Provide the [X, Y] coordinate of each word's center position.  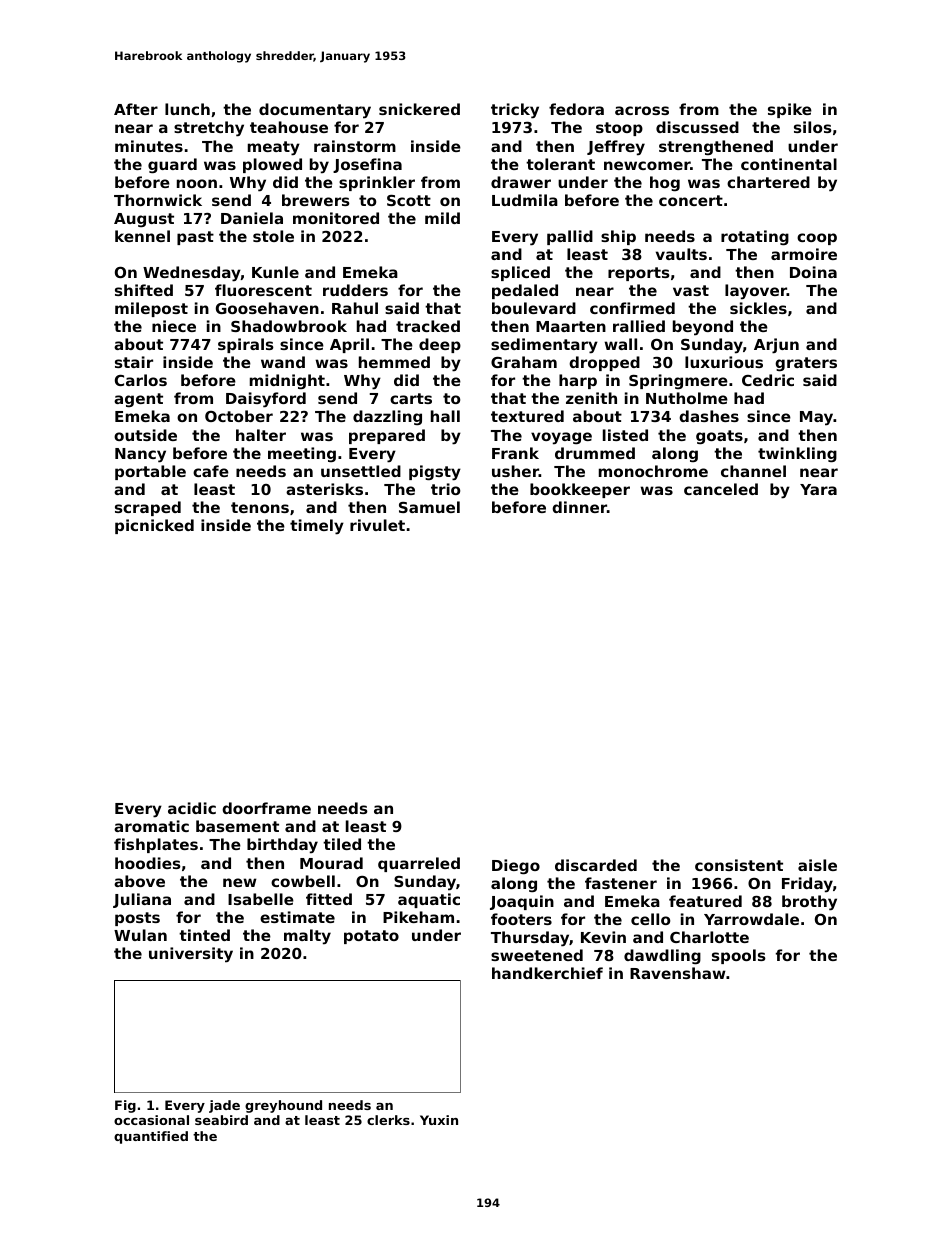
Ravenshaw [678, 973]
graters [806, 364]
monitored [336, 218]
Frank [515, 453]
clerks [388, 1120]
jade [224, 1106]
